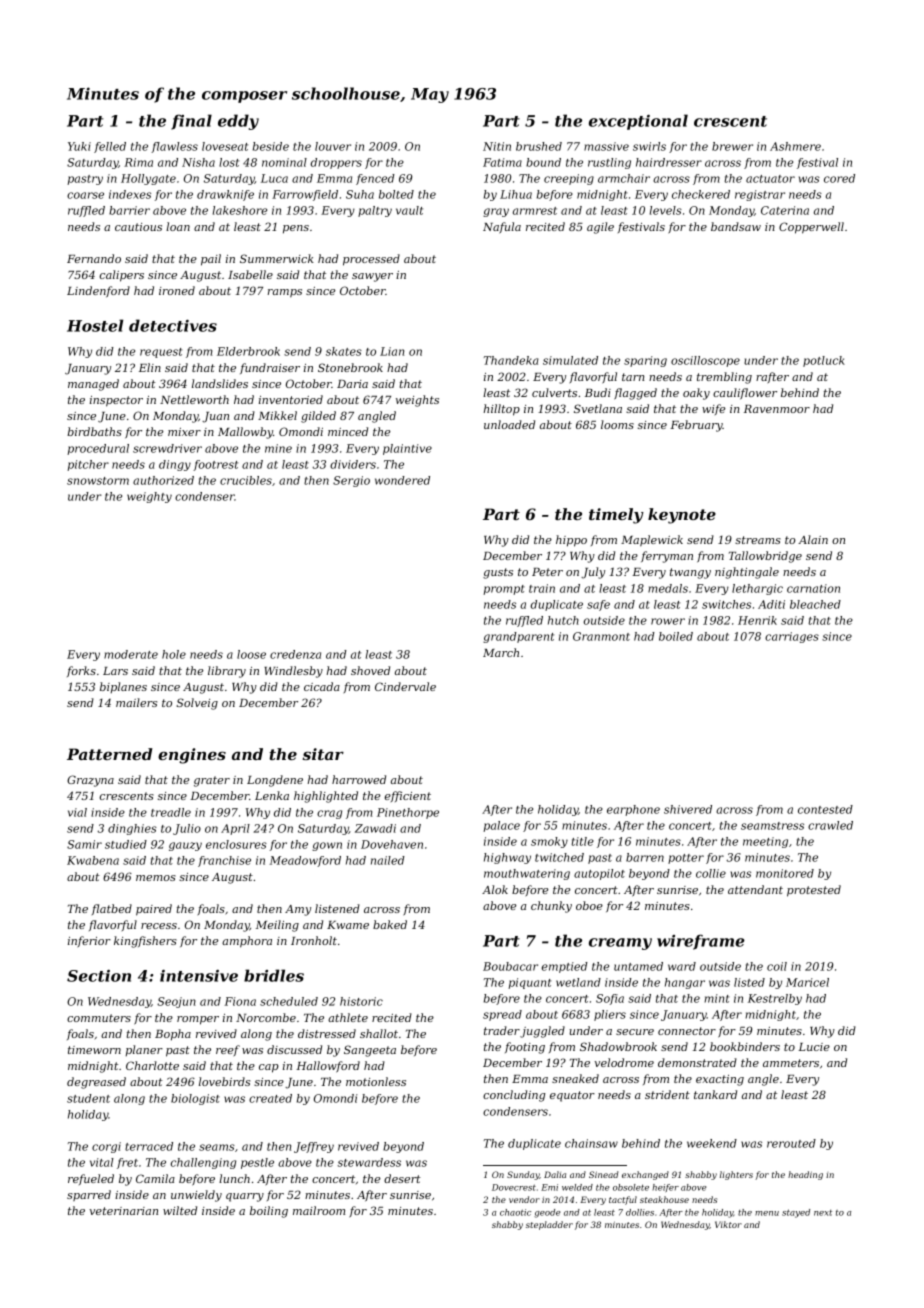 This screenshot has height=1308, width=924. What do you see at coordinates (839, 178) in the screenshot?
I see `cored` at bounding box center [839, 178].
